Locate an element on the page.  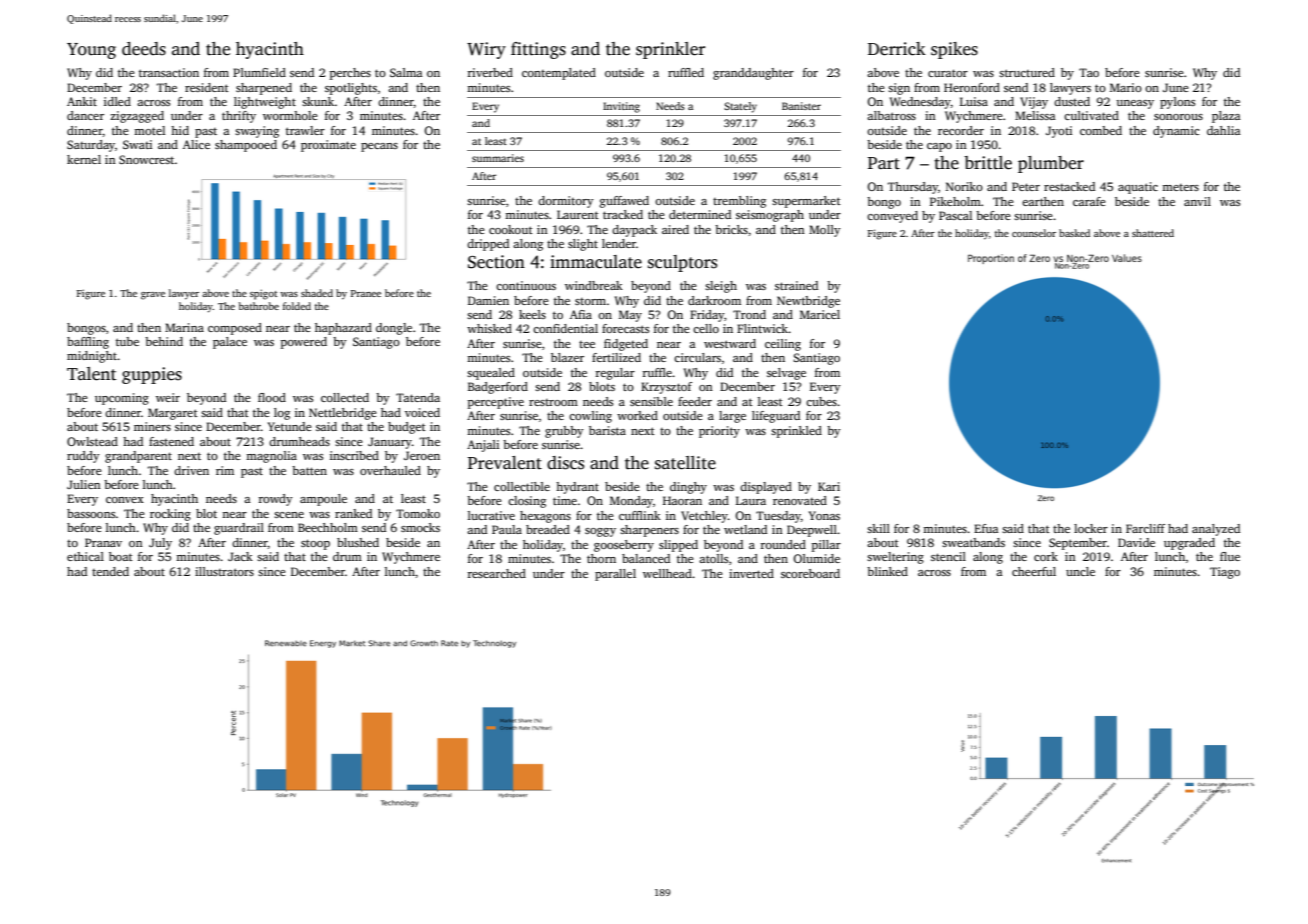
thorn is located at coordinates (601, 558).
